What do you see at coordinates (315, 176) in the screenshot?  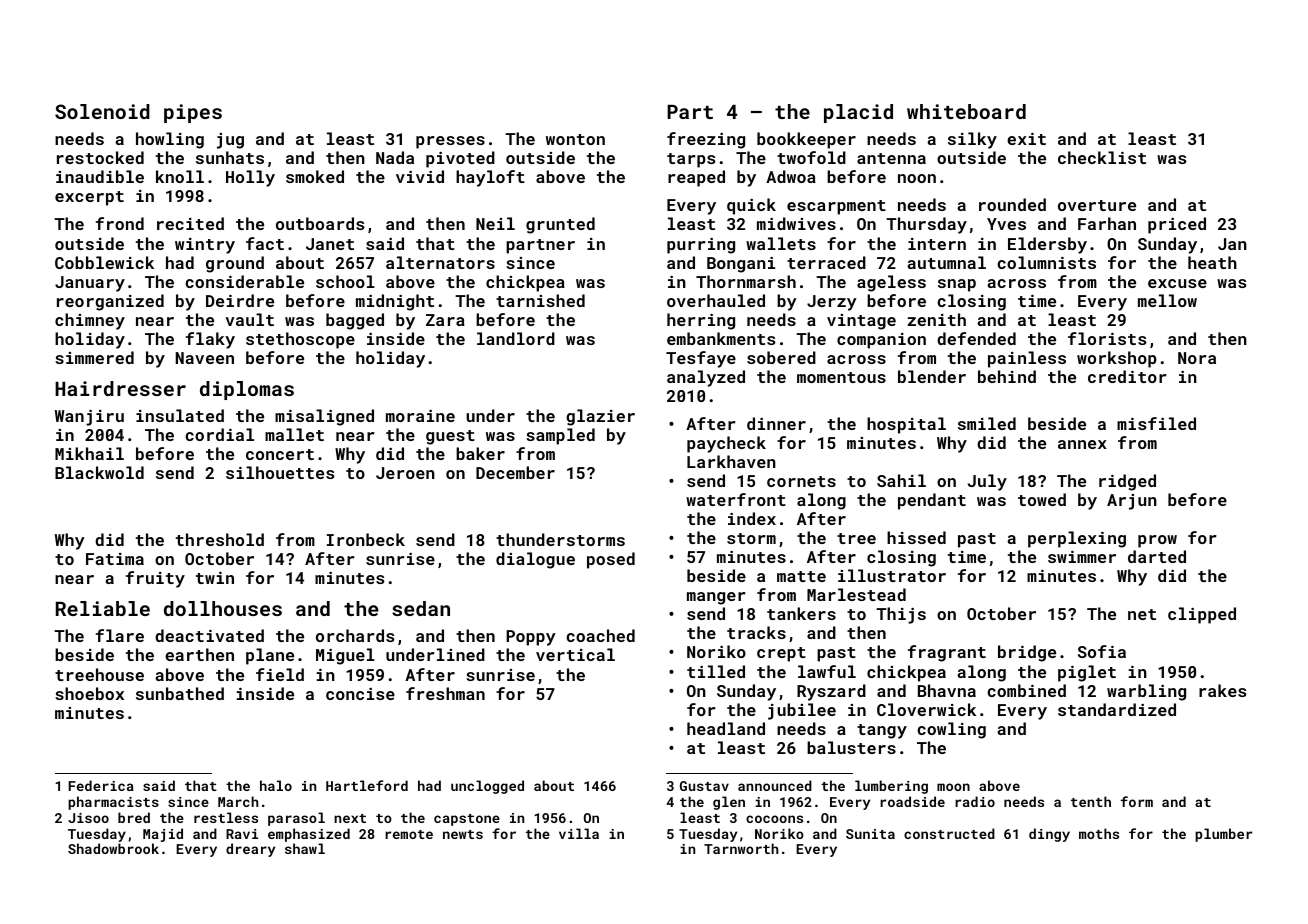 I see `smoked` at bounding box center [315, 176].
